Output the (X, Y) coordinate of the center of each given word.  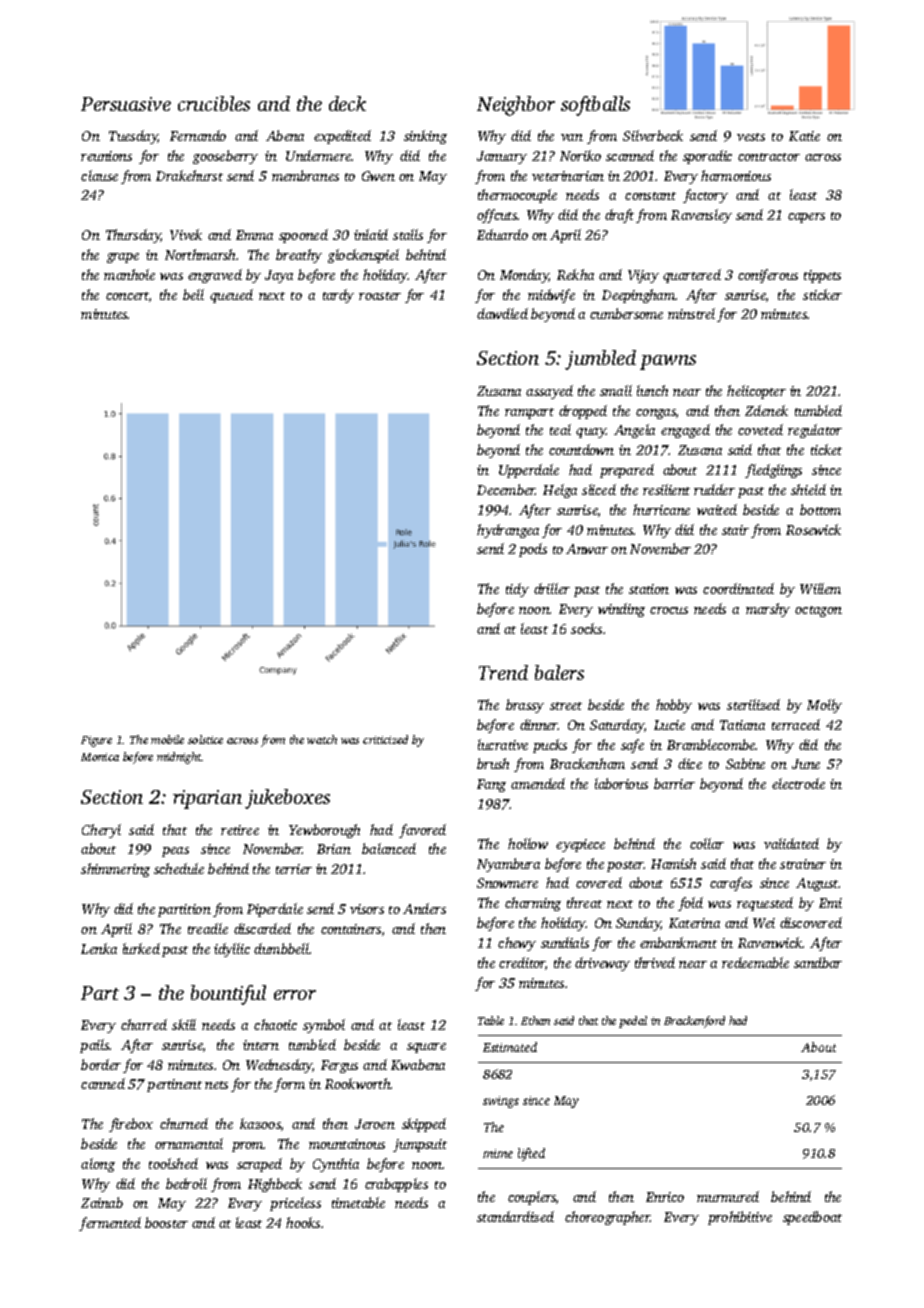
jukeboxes (287, 799)
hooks (303, 1222)
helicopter (756, 392)
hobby (674, 706)
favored (422, 831)
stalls (408, 234)
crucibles (214, 103)
